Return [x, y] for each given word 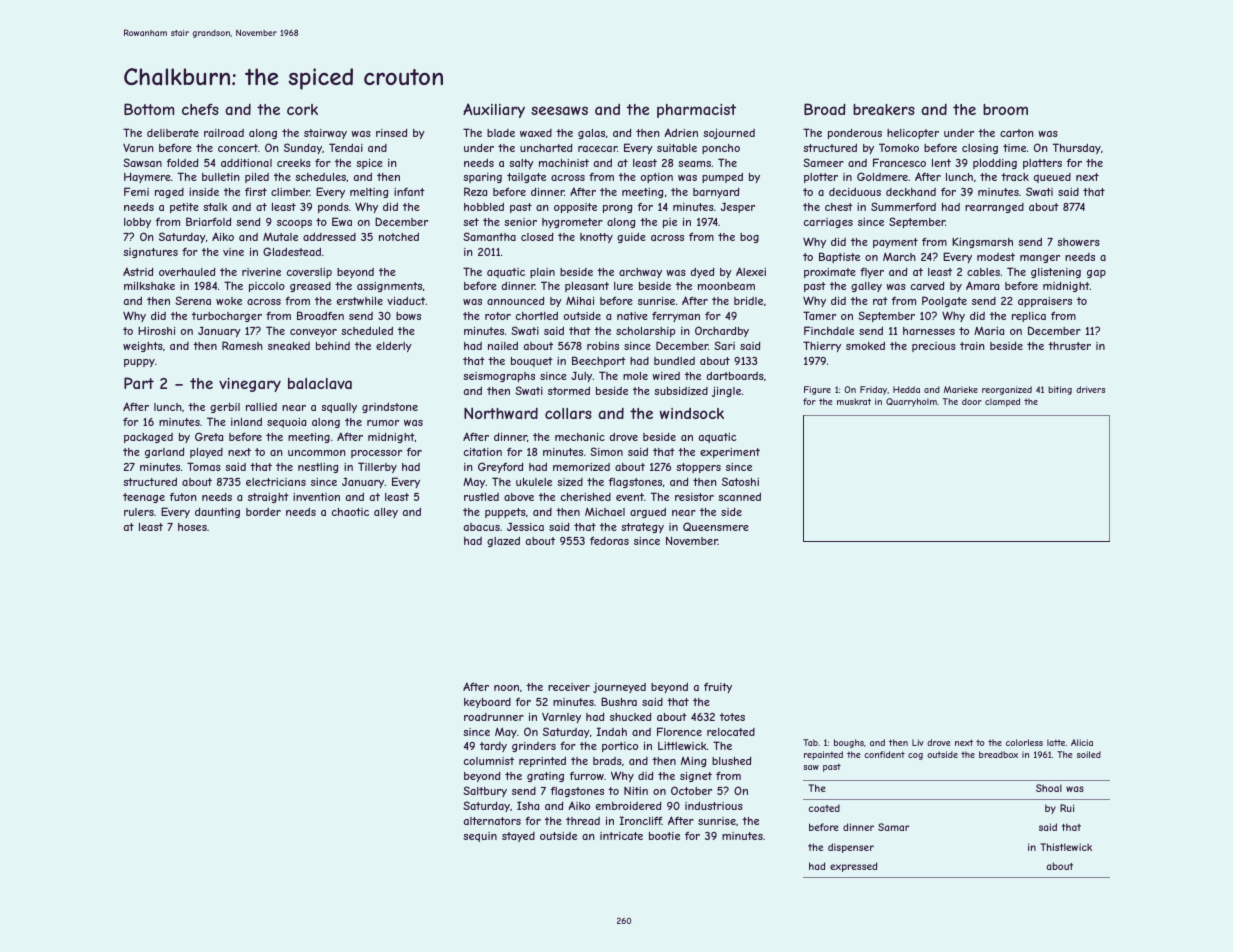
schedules [320, 177]
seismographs [499, 377]
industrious [714, 806]
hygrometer [572, 223]
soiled [1089, 754]
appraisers [1045, 302]
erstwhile [360, 301]
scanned [739, 497]
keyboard [487, 703]
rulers [139, 512]
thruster [1069, 346]
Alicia [1082, 742]
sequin [480, 837]
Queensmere [716, 526]
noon [506, 688]
